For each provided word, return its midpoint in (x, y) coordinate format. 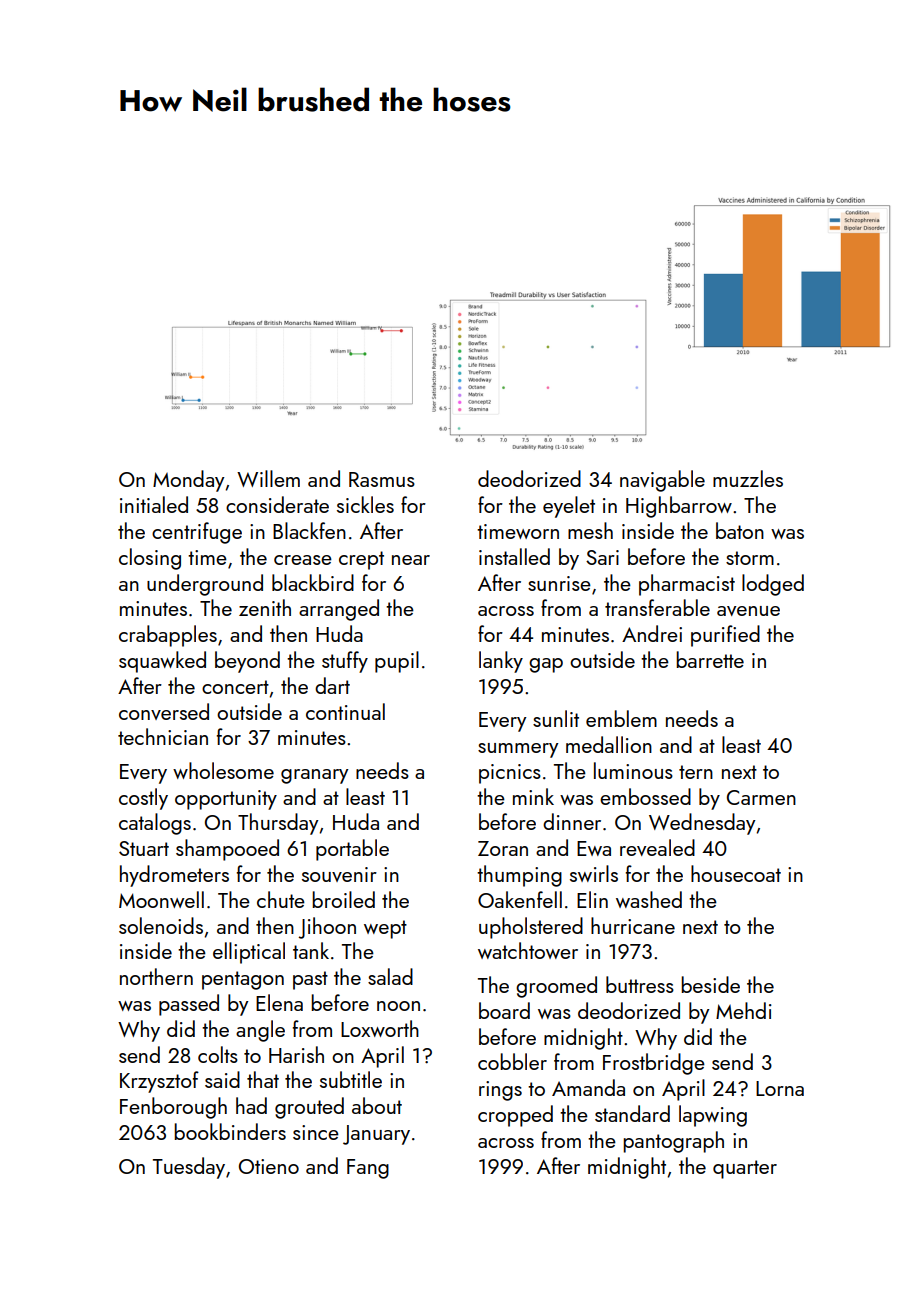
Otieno (269, 1166)
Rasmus (382, 479)
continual (345, 711)
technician (163, 736)
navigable (662, 481)
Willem (268, 478)
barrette (710, 659)
